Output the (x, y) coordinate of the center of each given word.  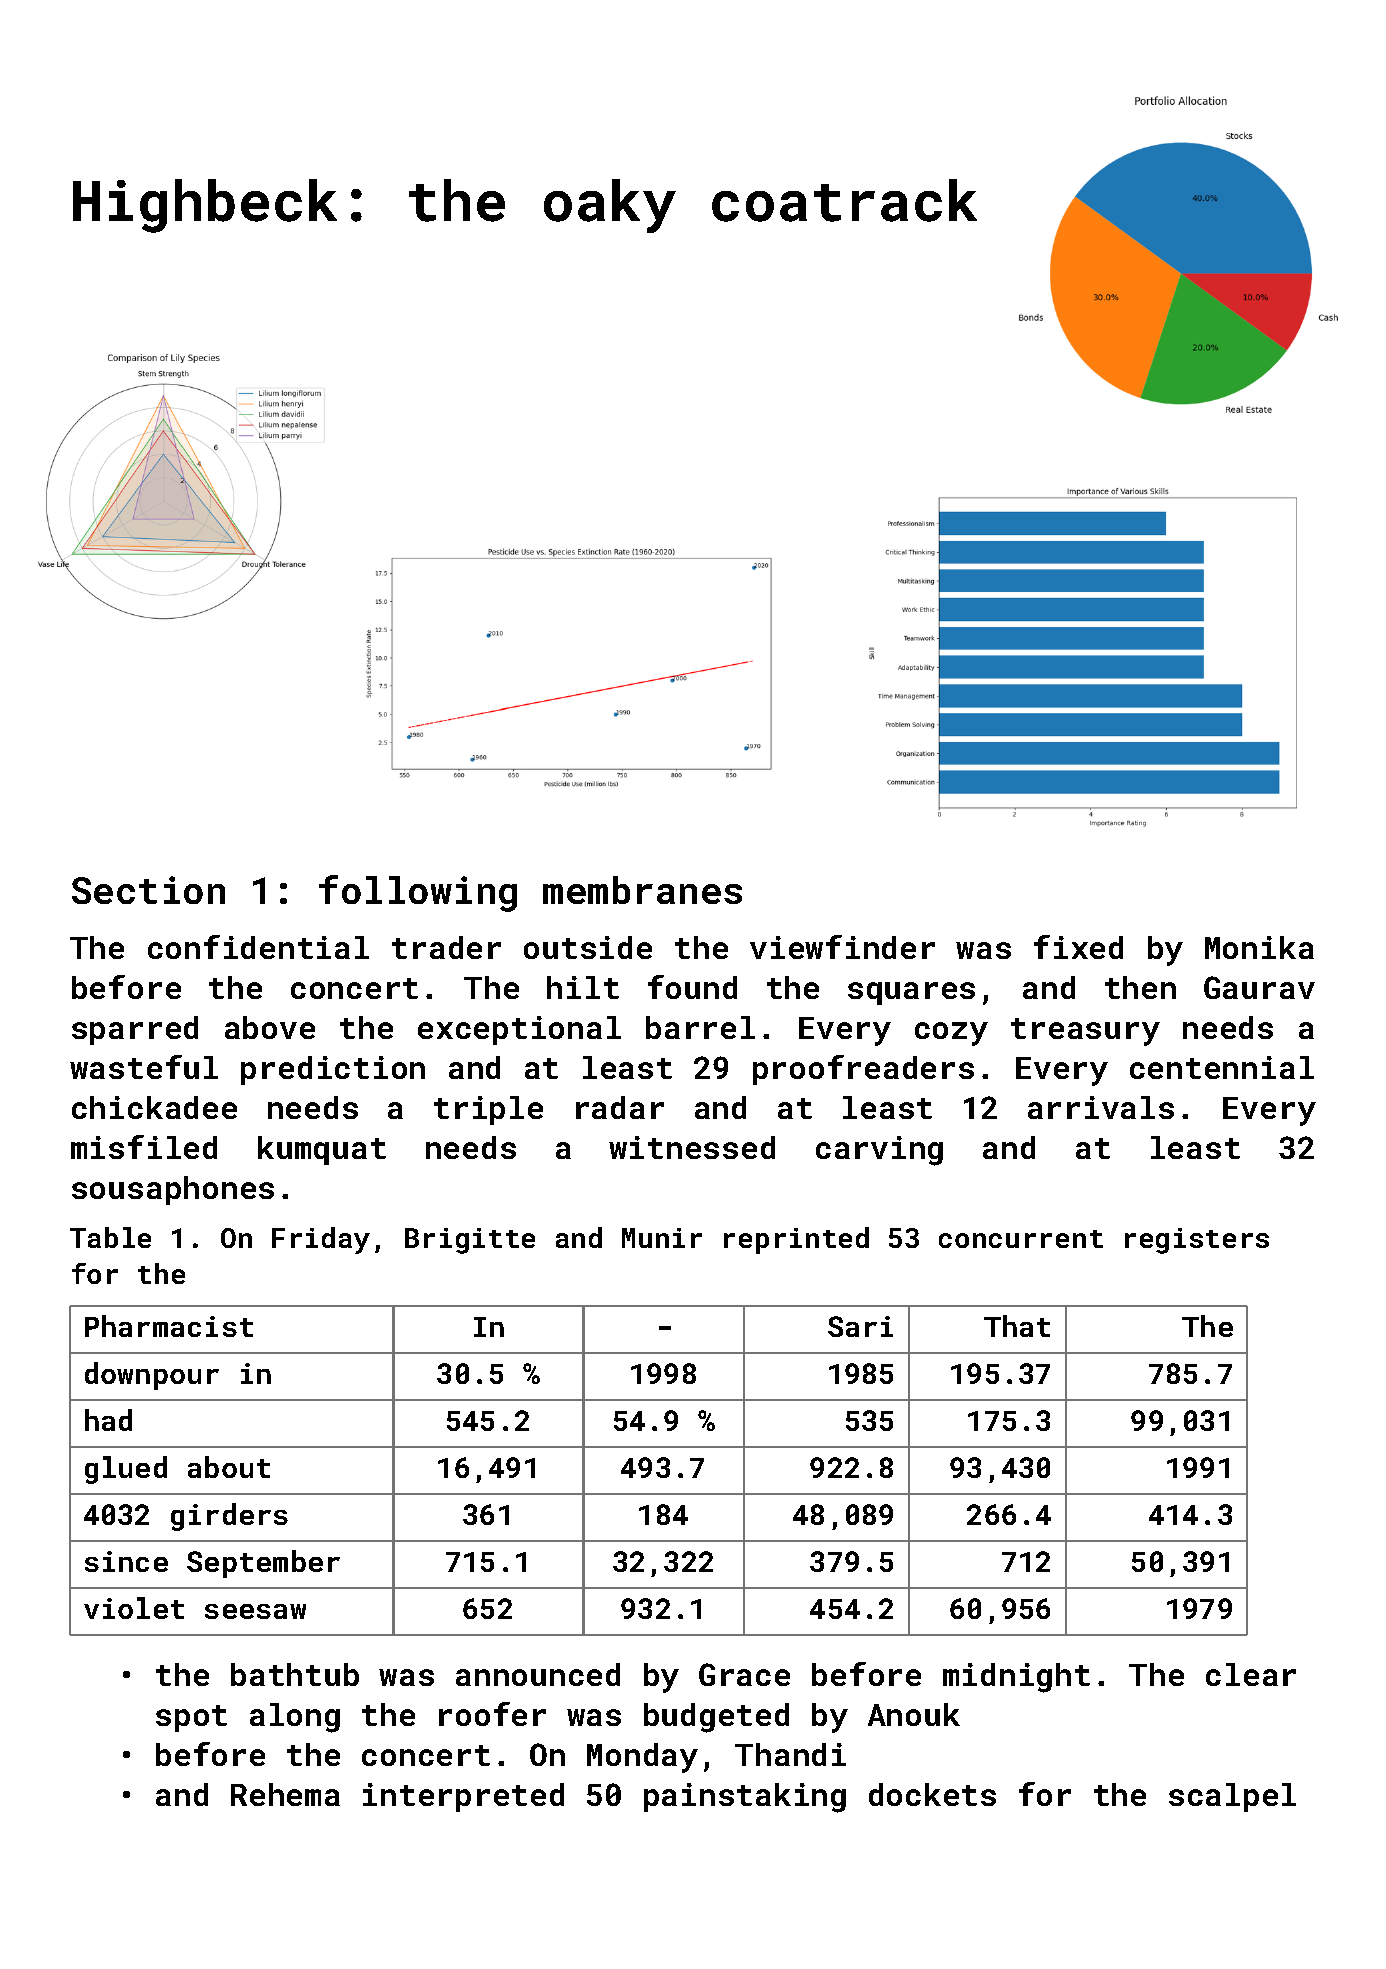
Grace (744, 1674)
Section (148, 890)
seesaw (255, 1611)
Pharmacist (169, 1326)
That (1017, 1326)
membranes (642, 890)
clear (1251, 1674)
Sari (860, 1326)
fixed (1078, 947)
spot (191, 1718)
